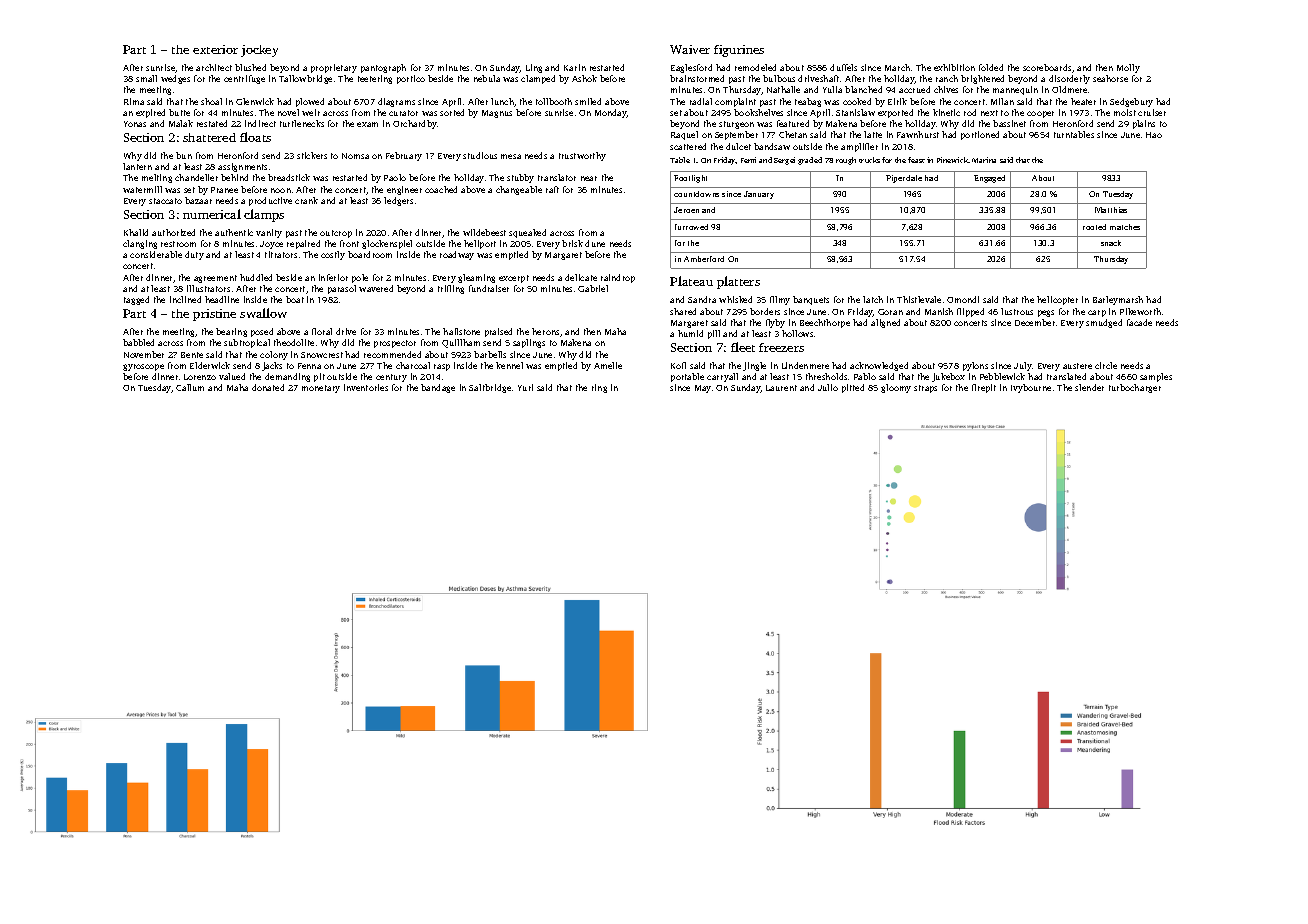  What do you see at coordinates (781, 388) in the document?
I see `Laurent` at bounding box center [781, 388].
